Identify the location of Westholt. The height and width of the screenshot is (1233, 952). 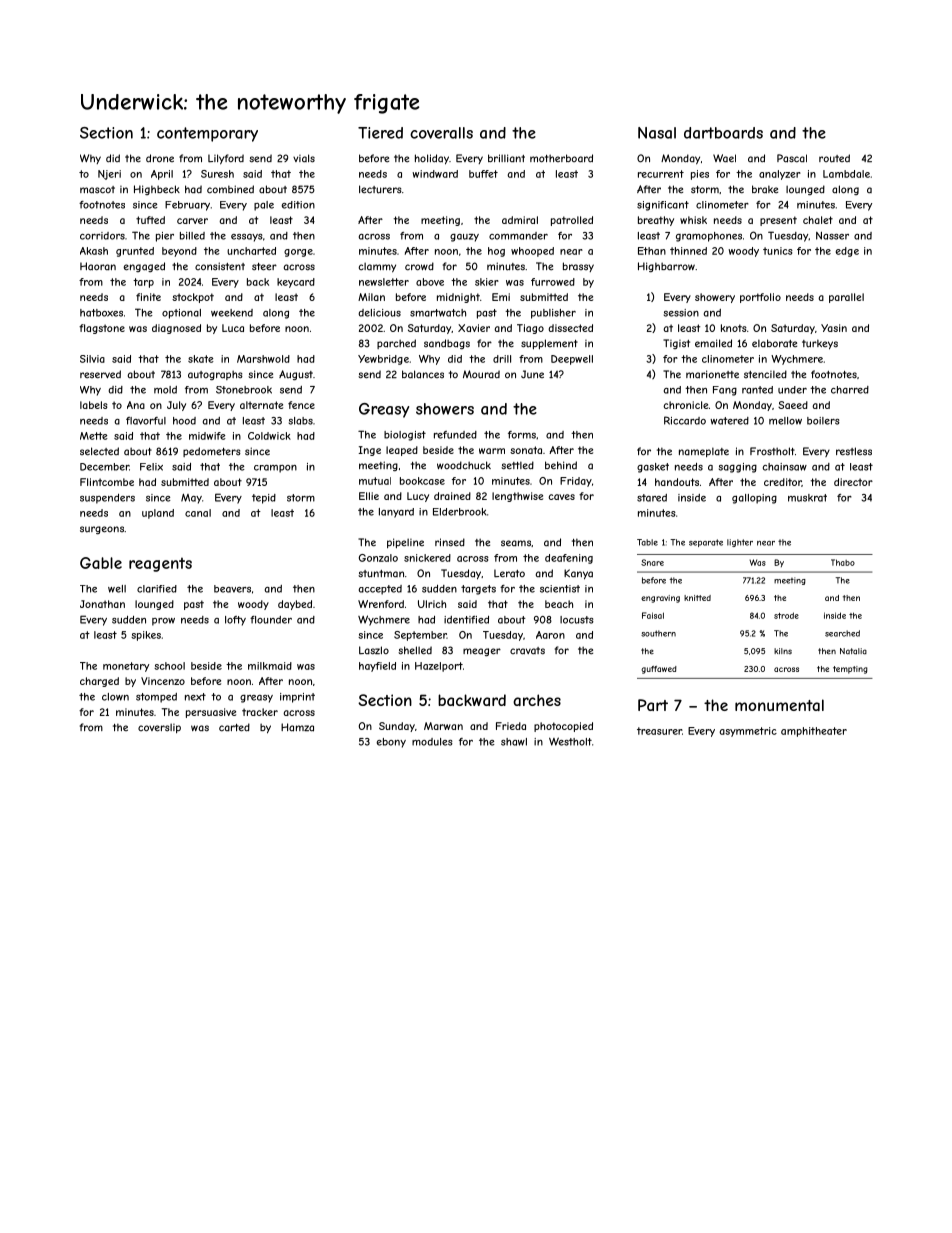
(570, 741).
